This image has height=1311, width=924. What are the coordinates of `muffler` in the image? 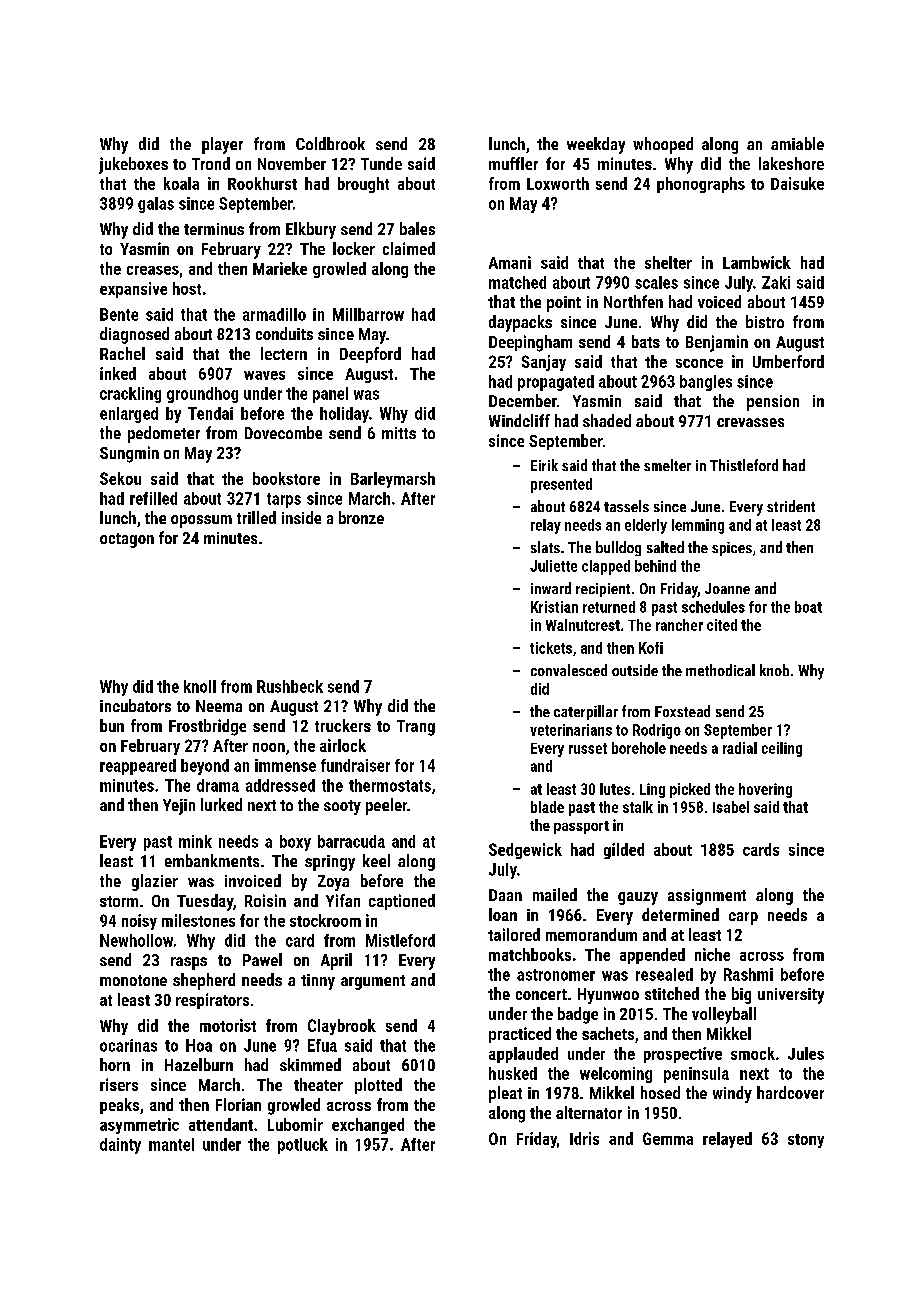 It's located at (513, 163).
